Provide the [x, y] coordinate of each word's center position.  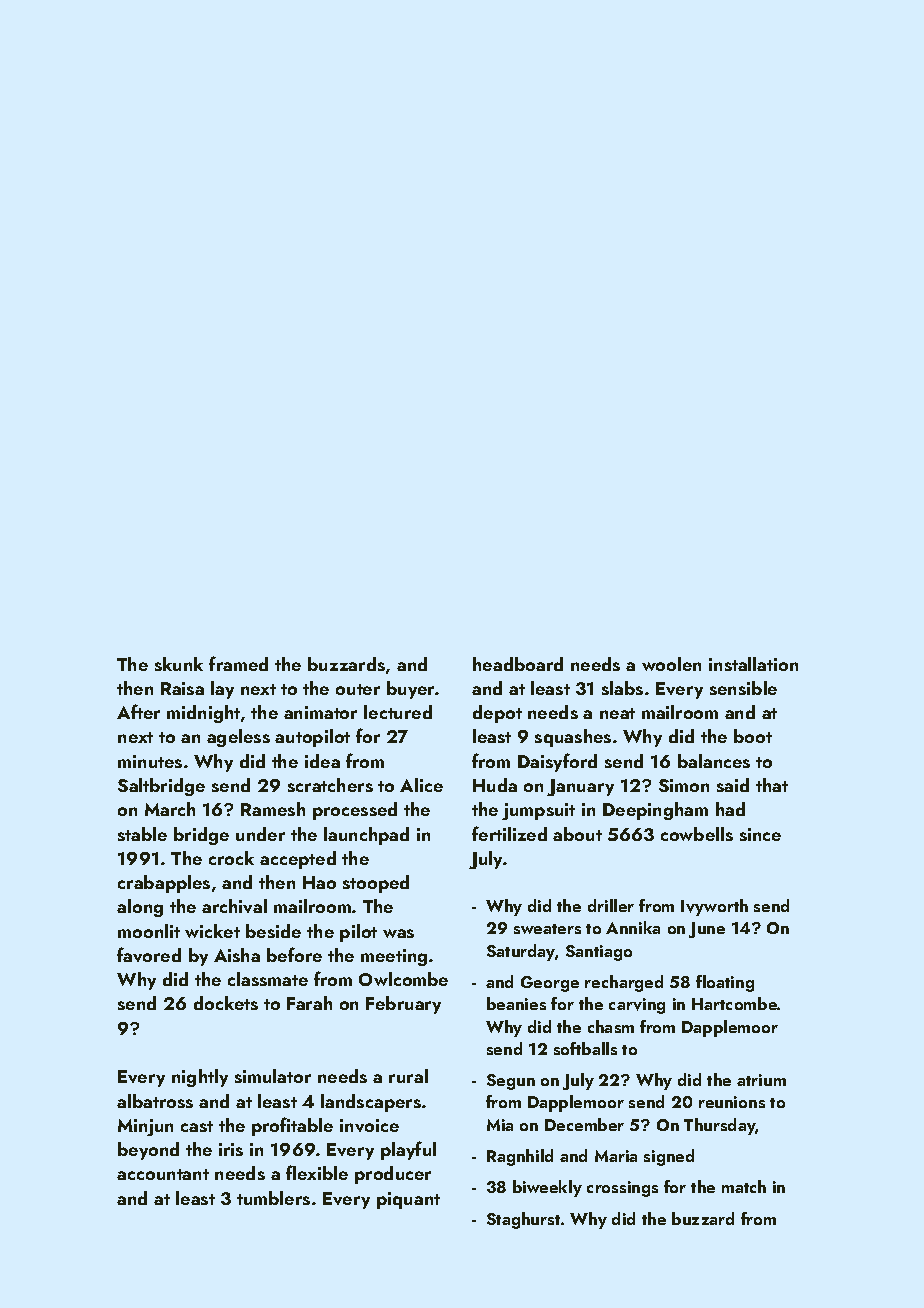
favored [149, 954]
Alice [421, 785]
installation [753, 664]
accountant [163, 1174]
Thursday [720, 1126]
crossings [622, 1189]
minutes [150, 761]
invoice [369, 1125]
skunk [179, 664]
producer [393, 1175]
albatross [155, 1101]
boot [753, 736]
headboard [518, 664]
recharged [624, 983]
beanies [516, 1003]
